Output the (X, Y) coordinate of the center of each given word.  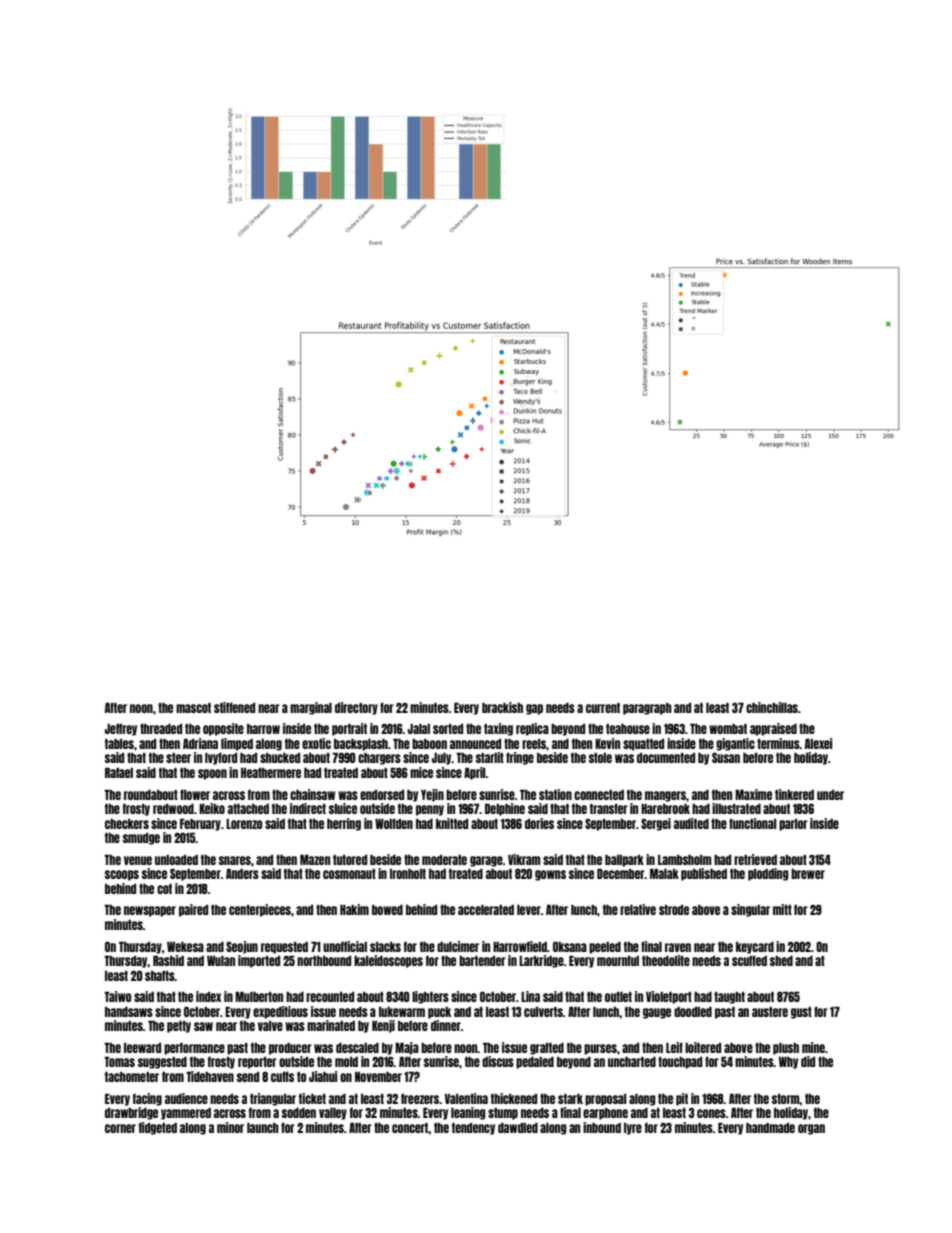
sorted (448, 729)
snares (235, 860)
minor (230, 1127)
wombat (728, 729)
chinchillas (772, 707)
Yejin (432, 795)
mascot (193, 708)
